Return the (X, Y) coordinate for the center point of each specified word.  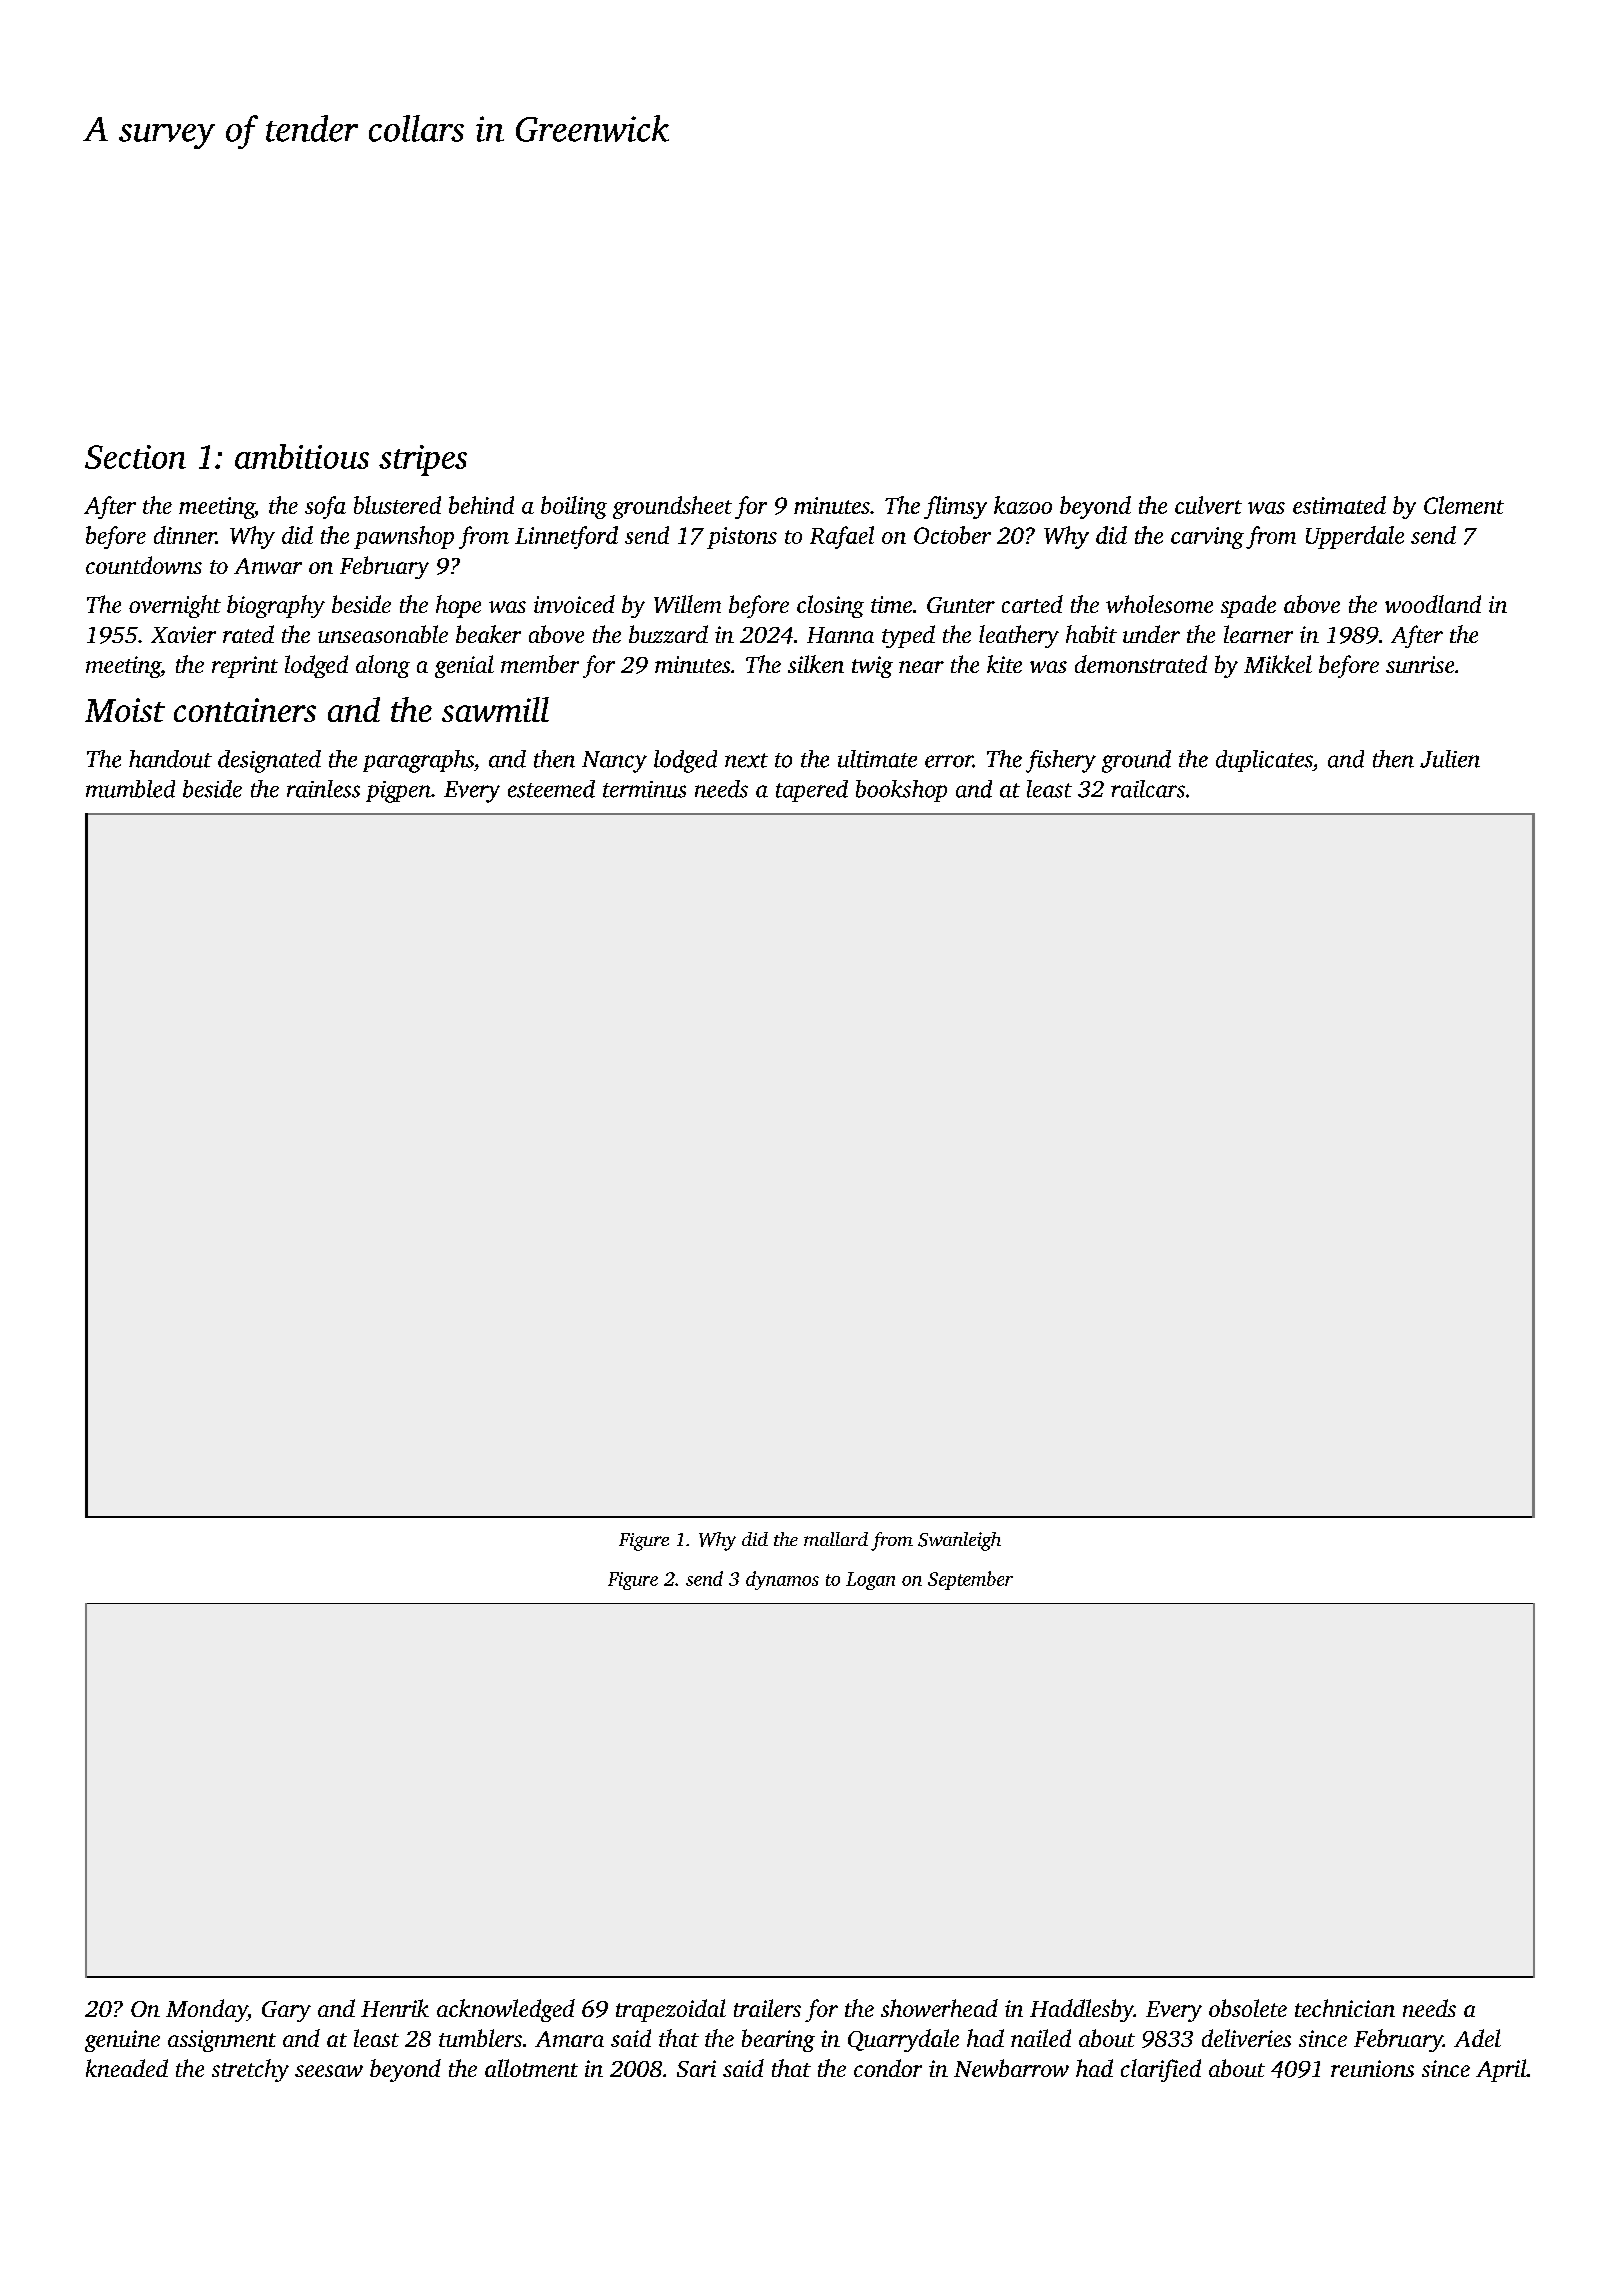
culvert (1208, 505)
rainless (323, 789)
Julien (1450, 759)
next (746, 760)
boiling (574, 507)
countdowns (144, 565)
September (970, 1580)
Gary (286, 2011)
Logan (870, 1581)
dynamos (782, 1580)
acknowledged (506, 2010)
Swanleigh (959, 1541)
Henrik (395, 2008)
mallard (836, 1539)
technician (1345, 2008)
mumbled (130, 789)
